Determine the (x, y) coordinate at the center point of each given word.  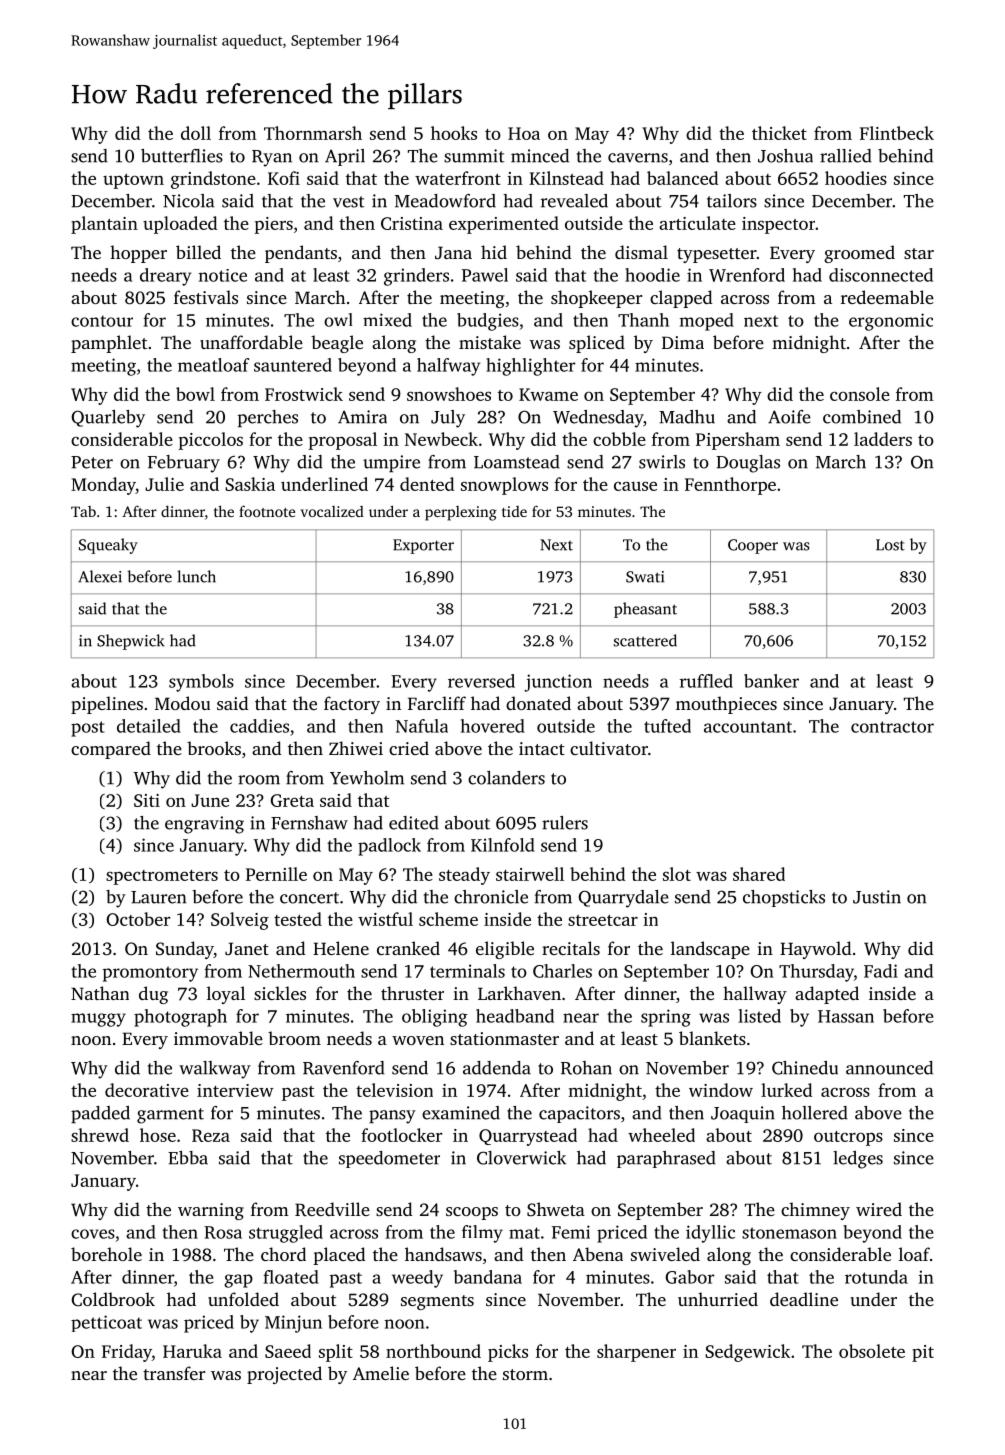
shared (759, 874)
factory (352, 705)
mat (524, 1233)
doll (196, 133)
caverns (638, 158)
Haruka (192, 1351)
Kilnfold (503, 845)
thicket (779, 133)
